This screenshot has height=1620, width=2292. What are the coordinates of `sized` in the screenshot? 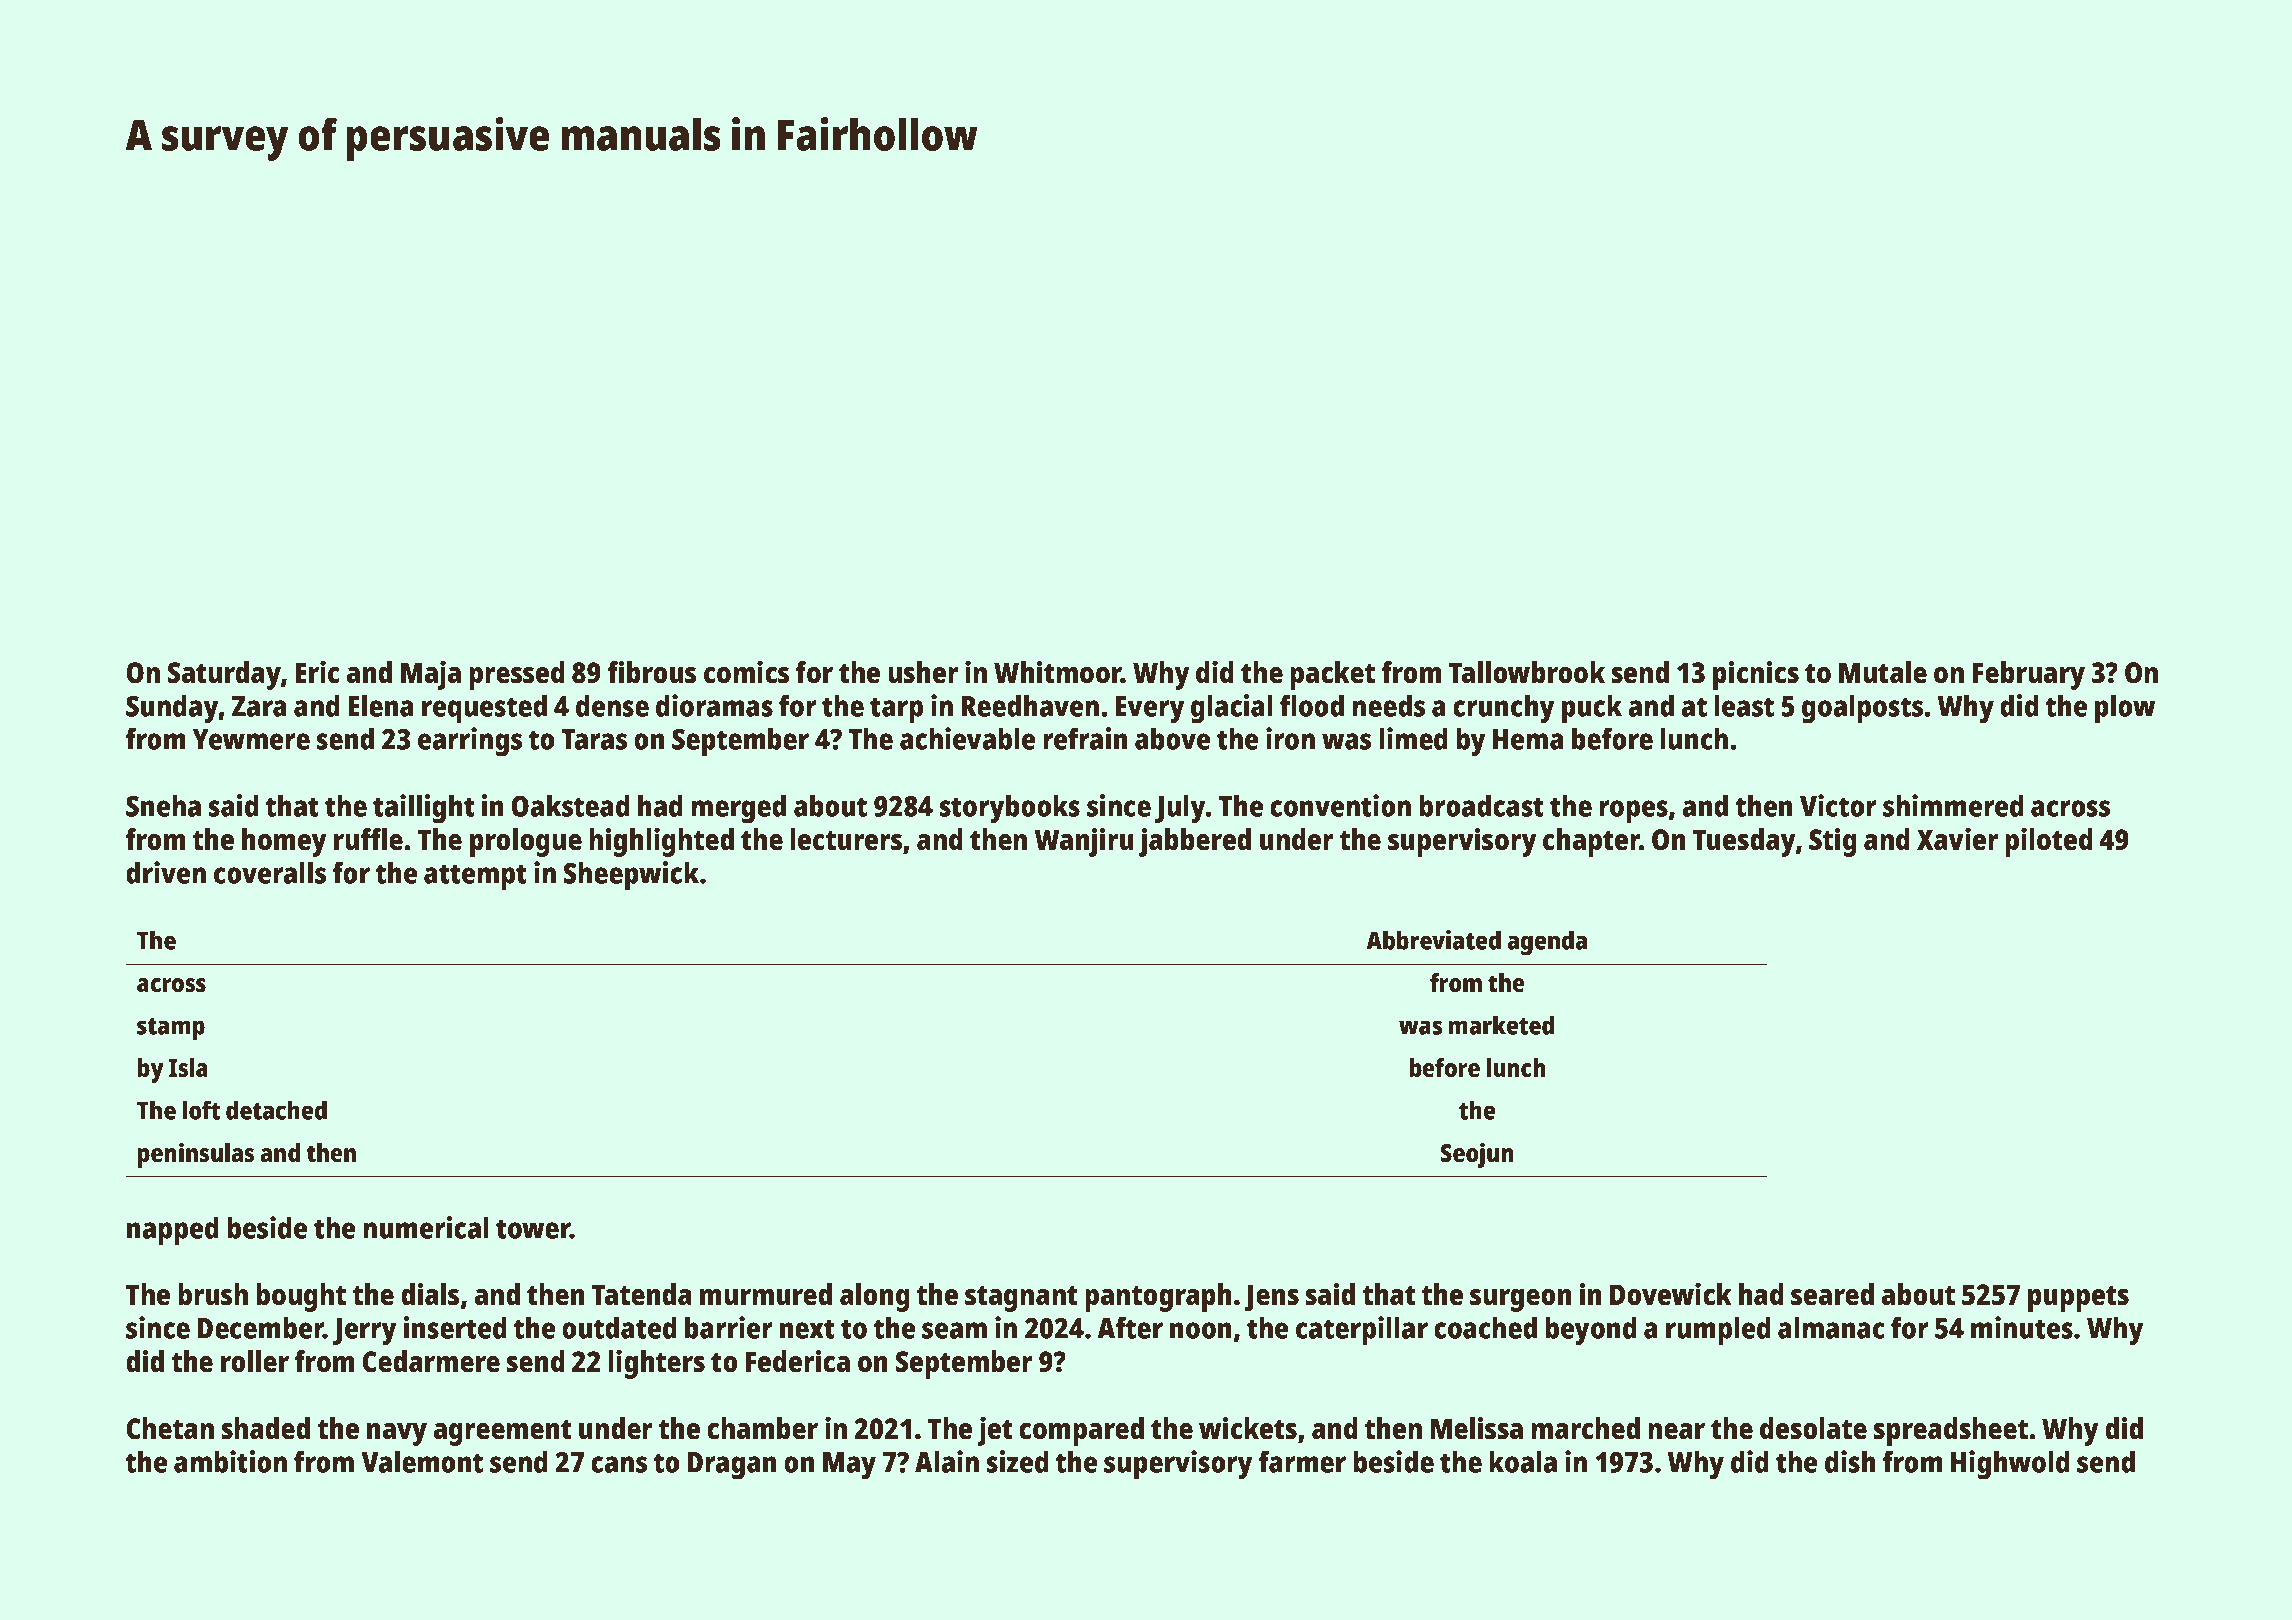 It's located at (1018, 1461).
